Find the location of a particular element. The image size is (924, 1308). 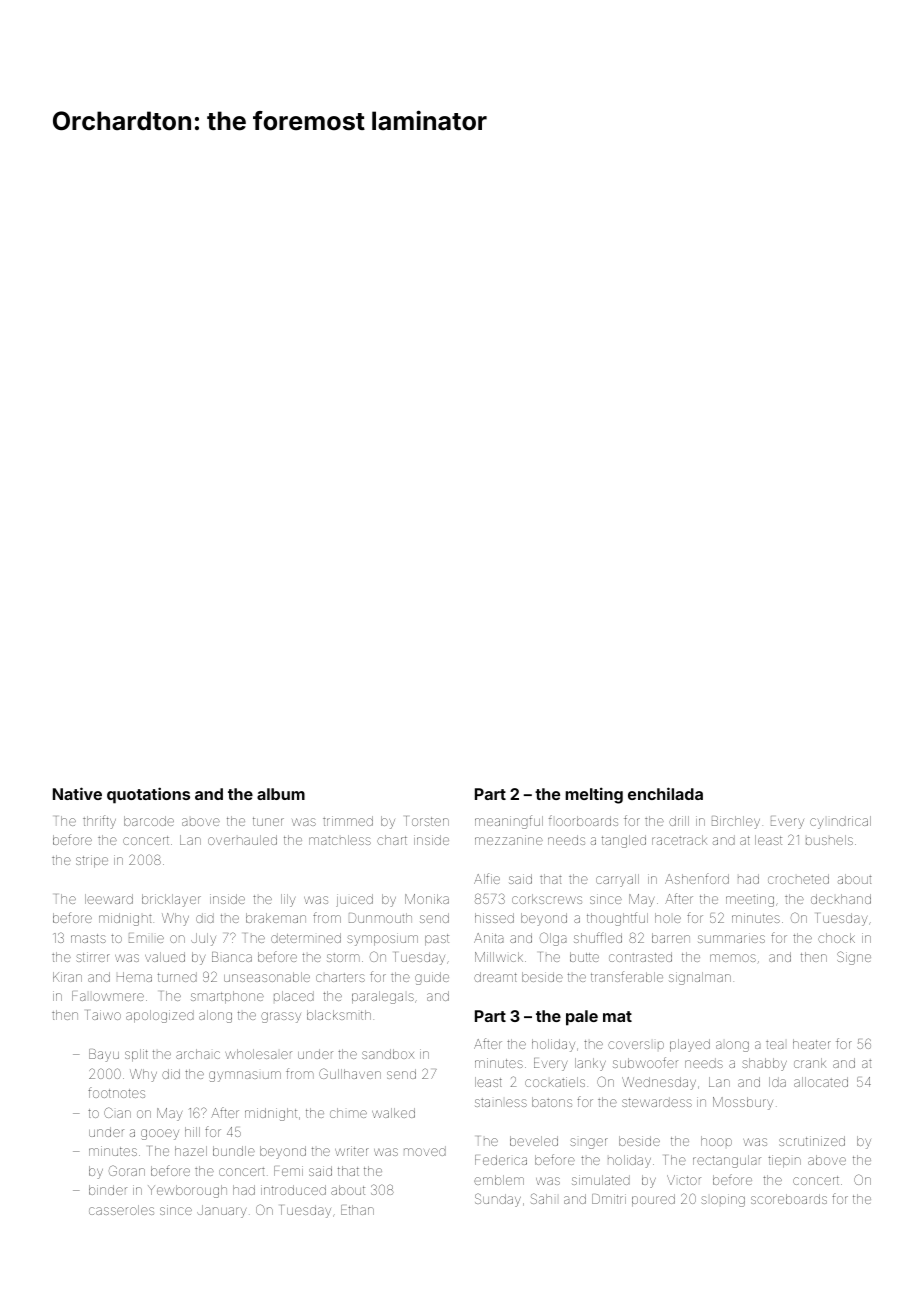

Mossbury is located at coordinates (743, 1103).
